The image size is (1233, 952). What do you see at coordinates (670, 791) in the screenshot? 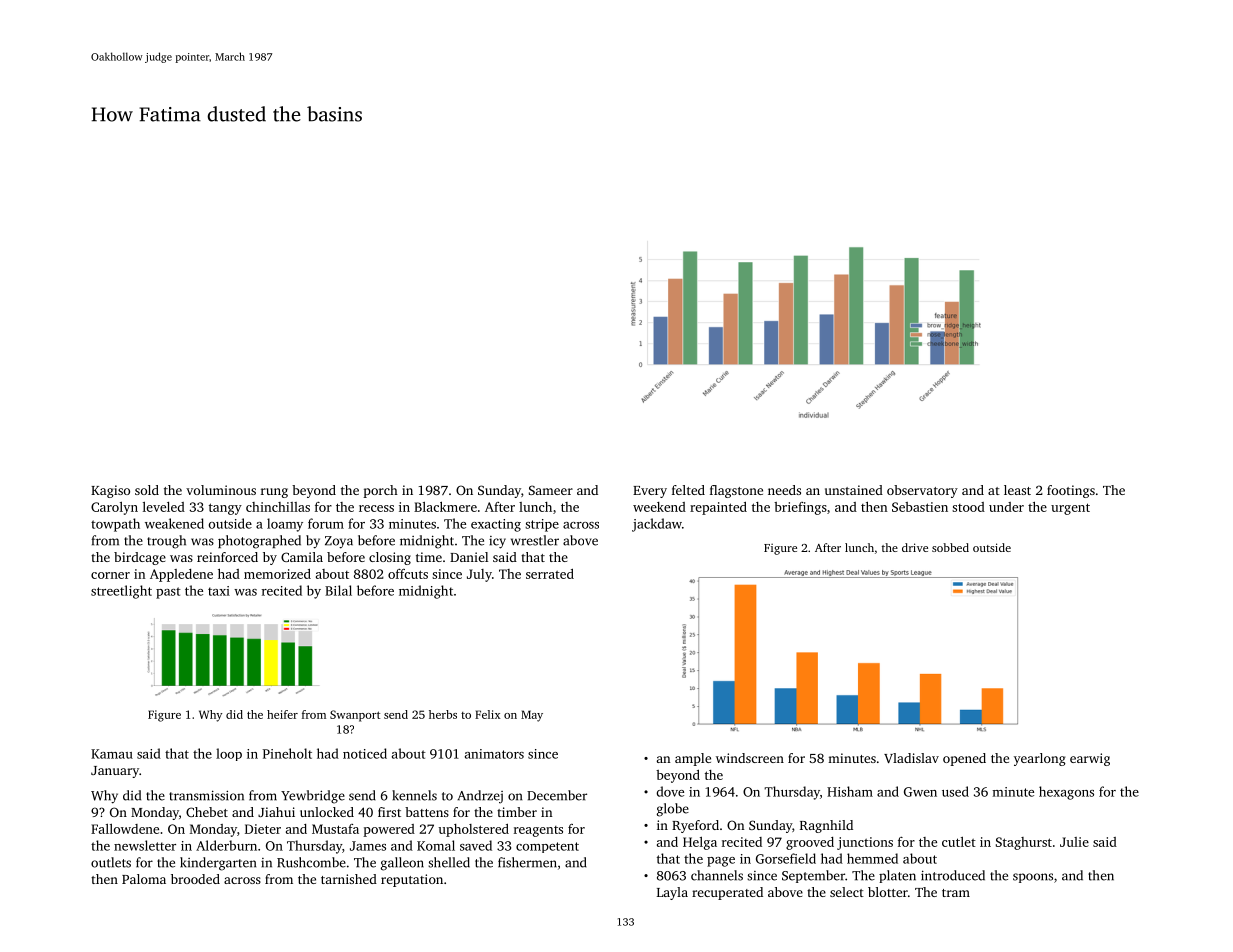
I see `dove` at bounding box center [670, 791].
